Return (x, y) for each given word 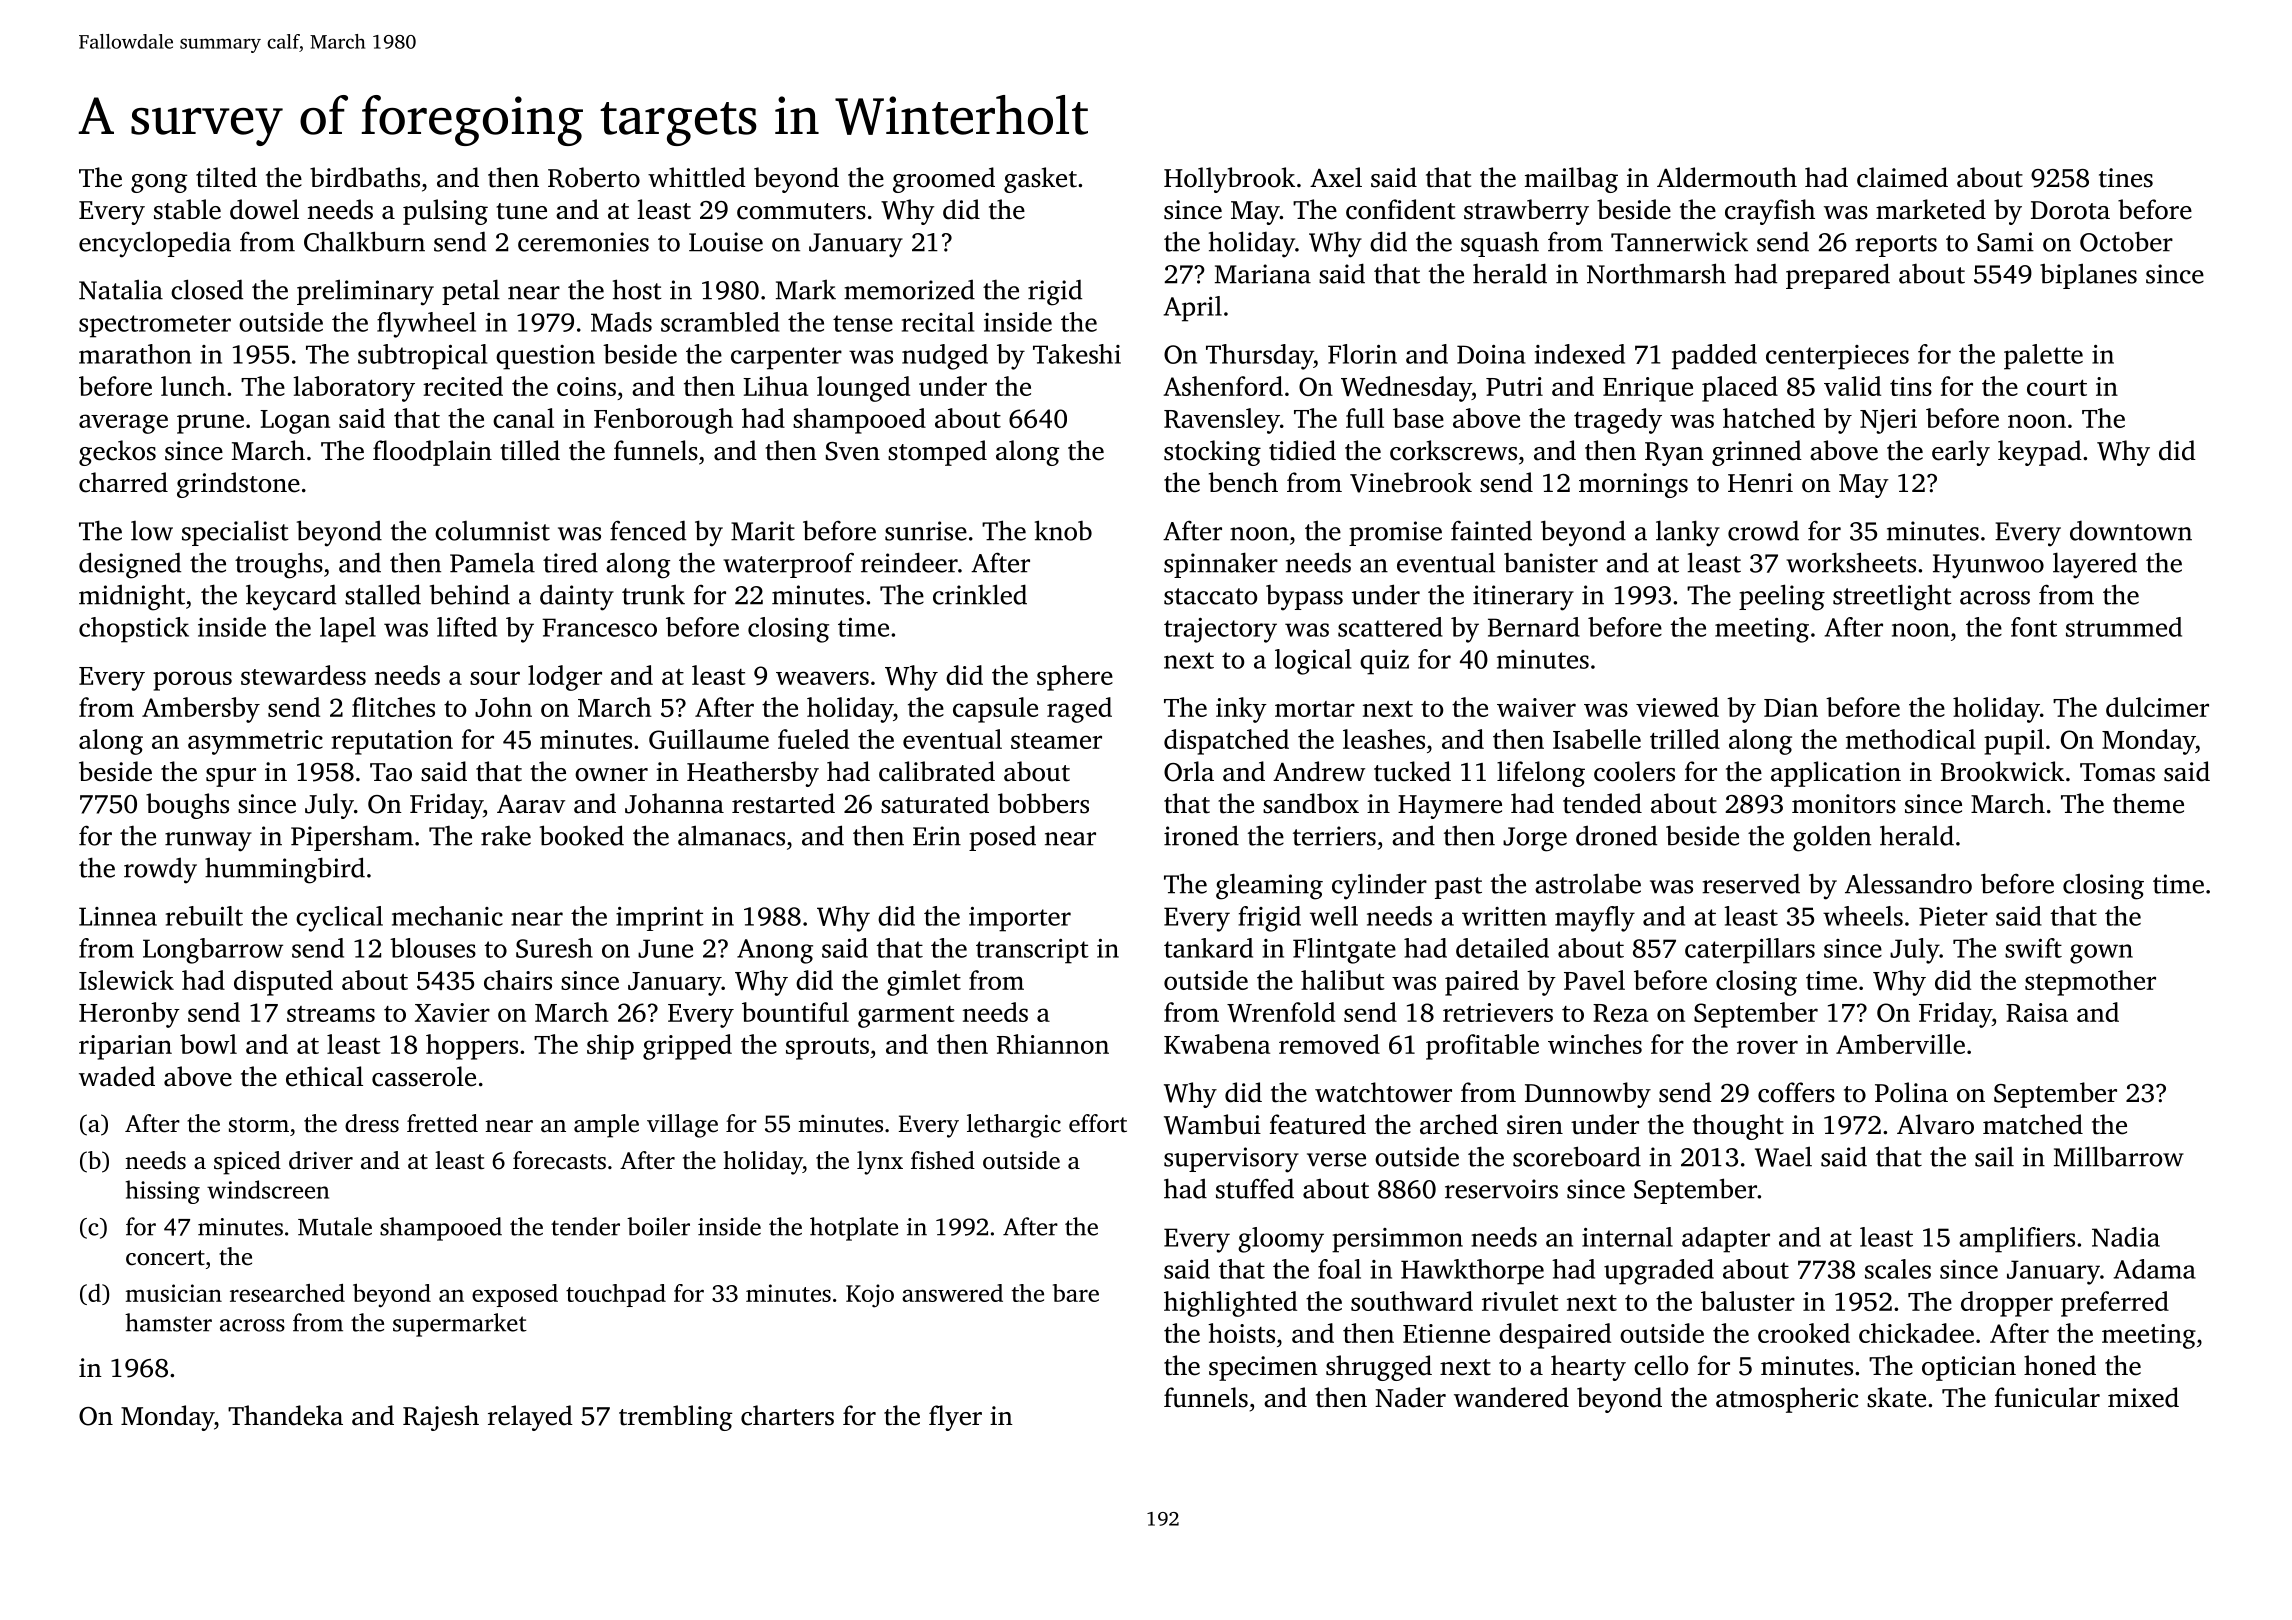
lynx (880, 1163)
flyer (955, 1418)
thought (1738, 1127)
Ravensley (1222, 421)
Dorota (2070, 210)
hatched (1769, 418)
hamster (168, 1322)
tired (570, 562)
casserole (424, 1076)
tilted (226, 177)
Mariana (1263, 274)
